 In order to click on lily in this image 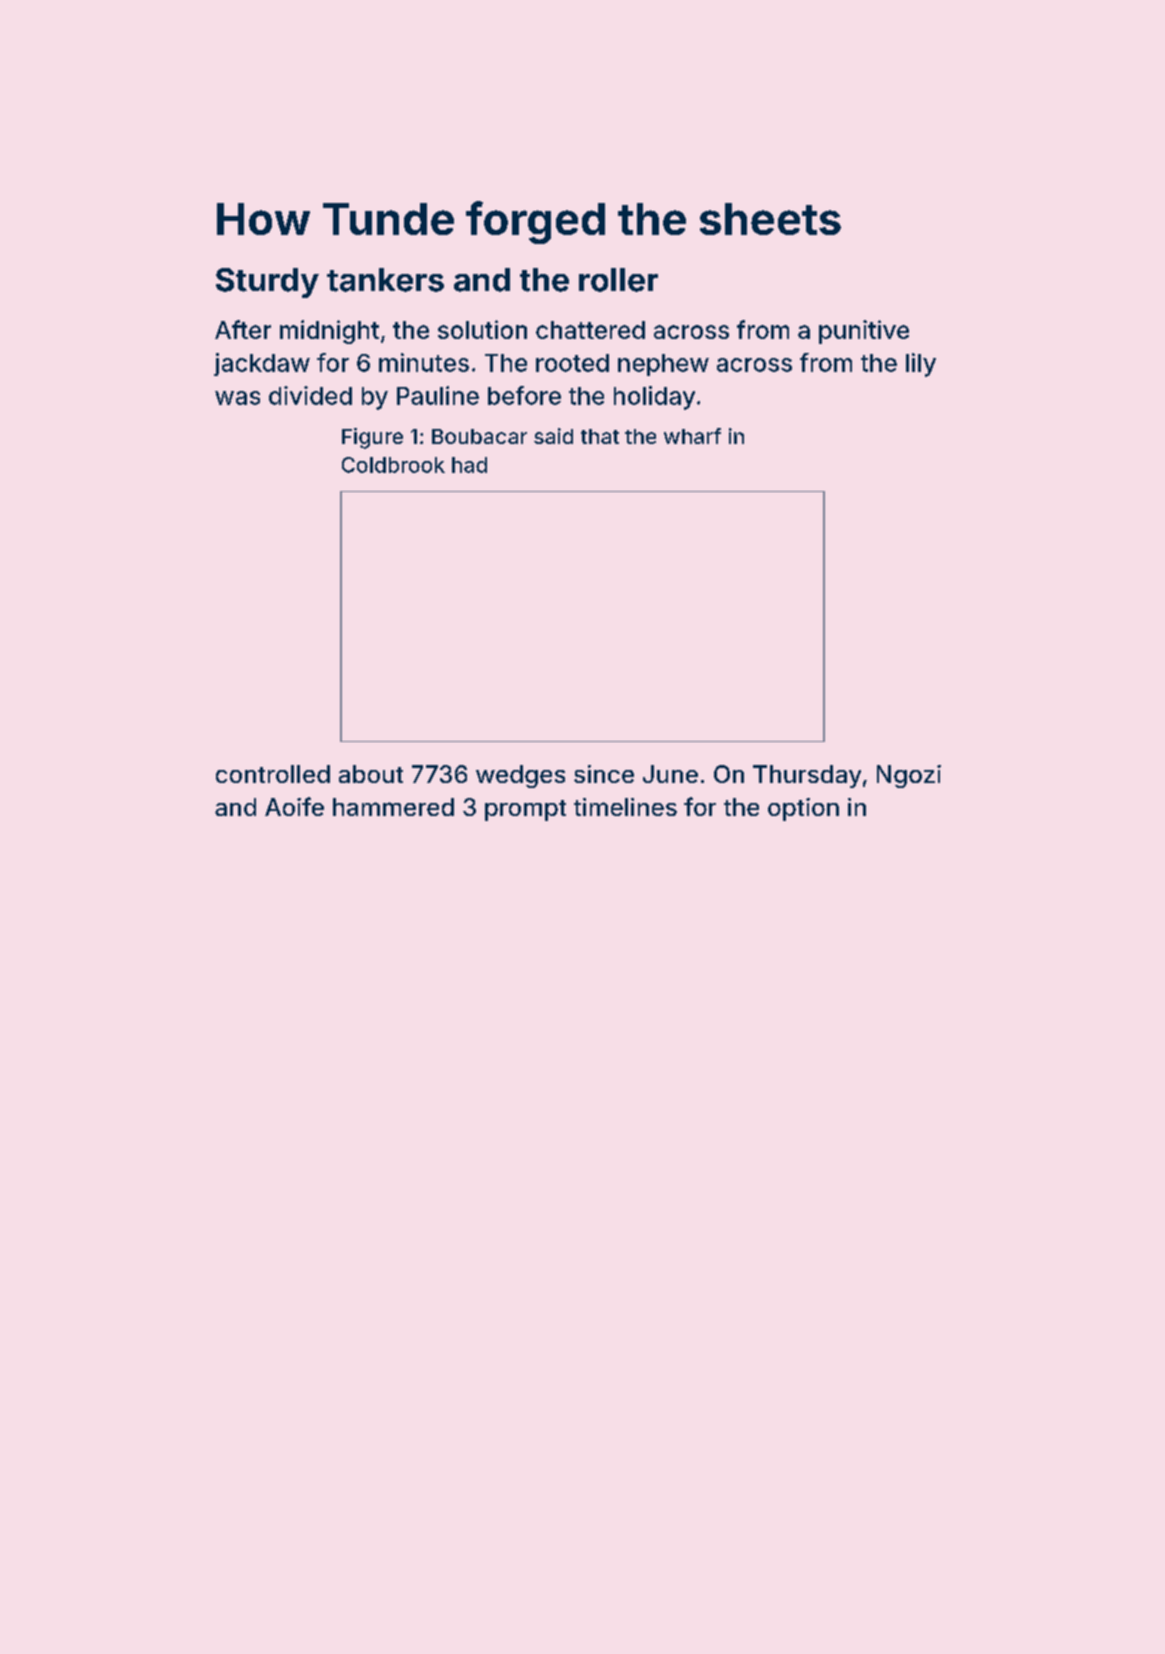, I will do `click(921, 365)`.
